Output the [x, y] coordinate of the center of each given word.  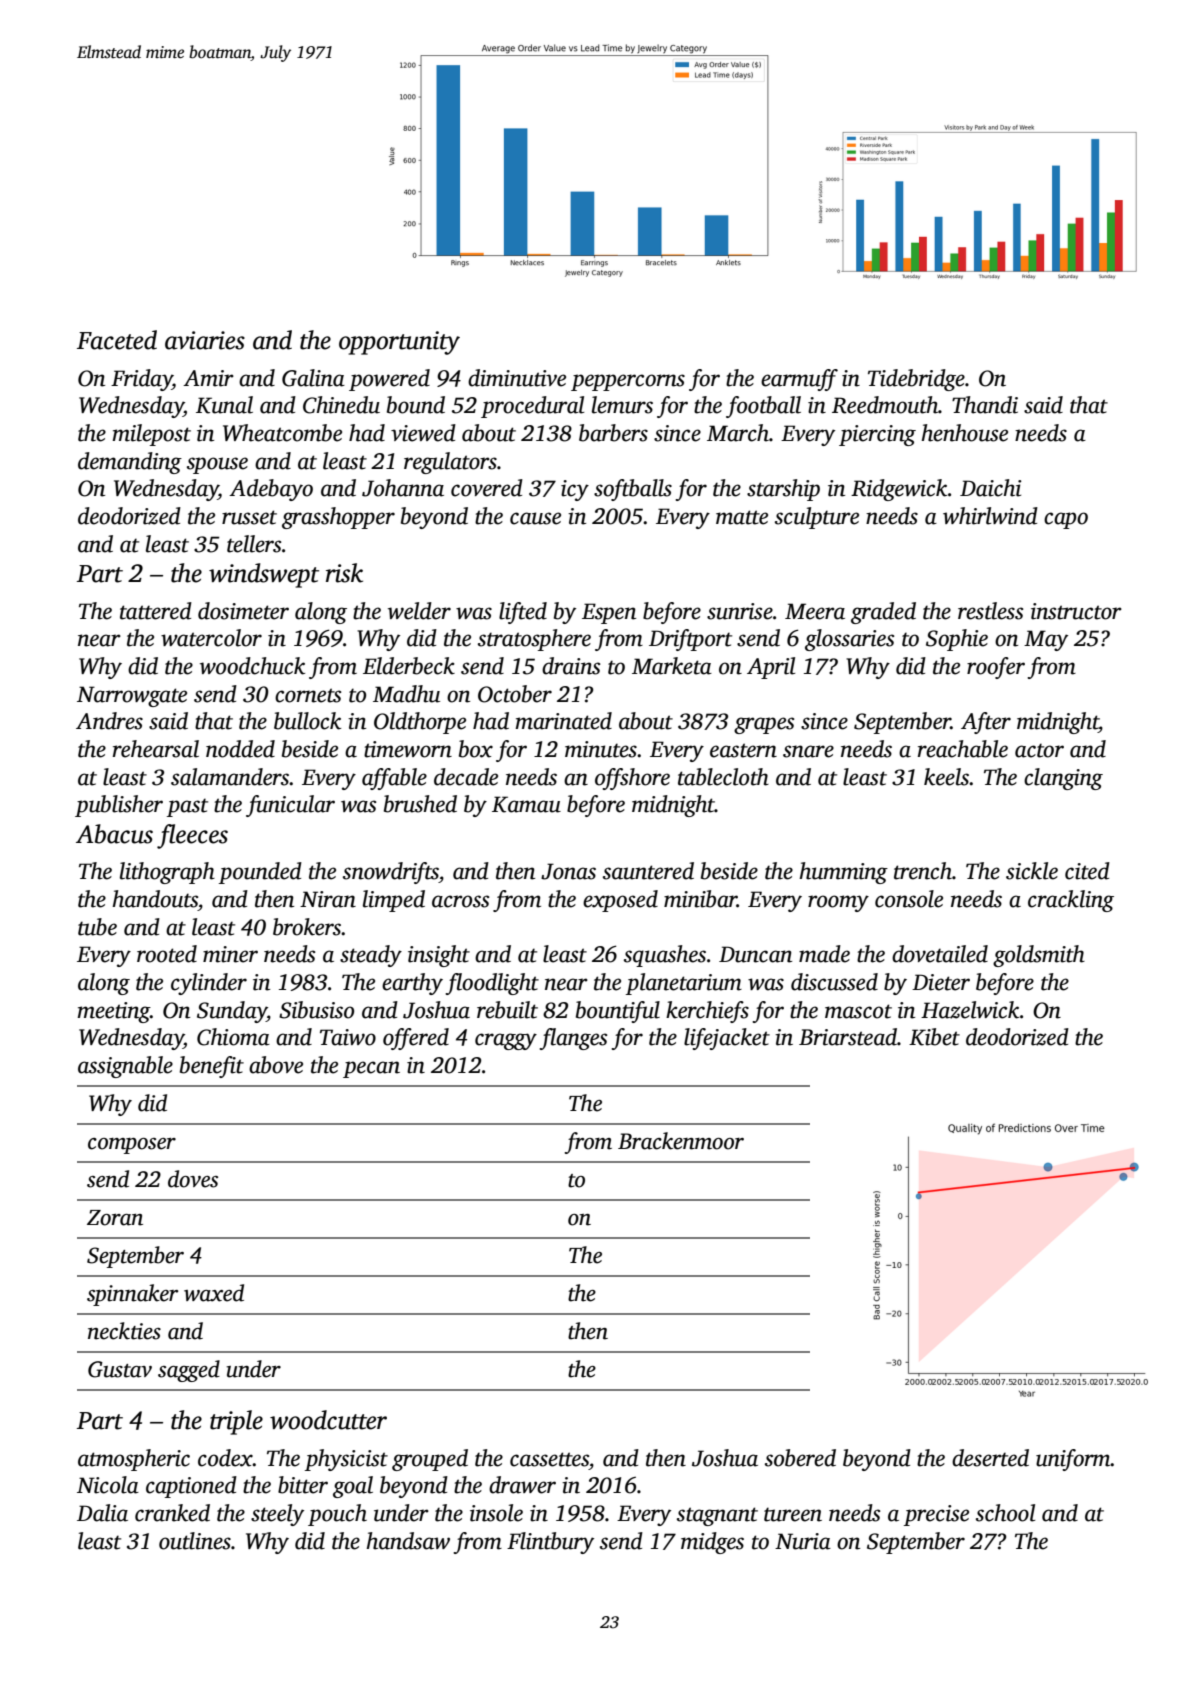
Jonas [568, 871]
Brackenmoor [681, 1141]
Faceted [117, 340]
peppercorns [628, 382]
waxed [214, 1293]
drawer [522, 1485]
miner [230, 954]
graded [883, 613]
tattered [156, 611]
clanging [1063, 779]
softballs [633, 490]
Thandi [985, 405]
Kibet [934, 1037]
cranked [172, 1513]
